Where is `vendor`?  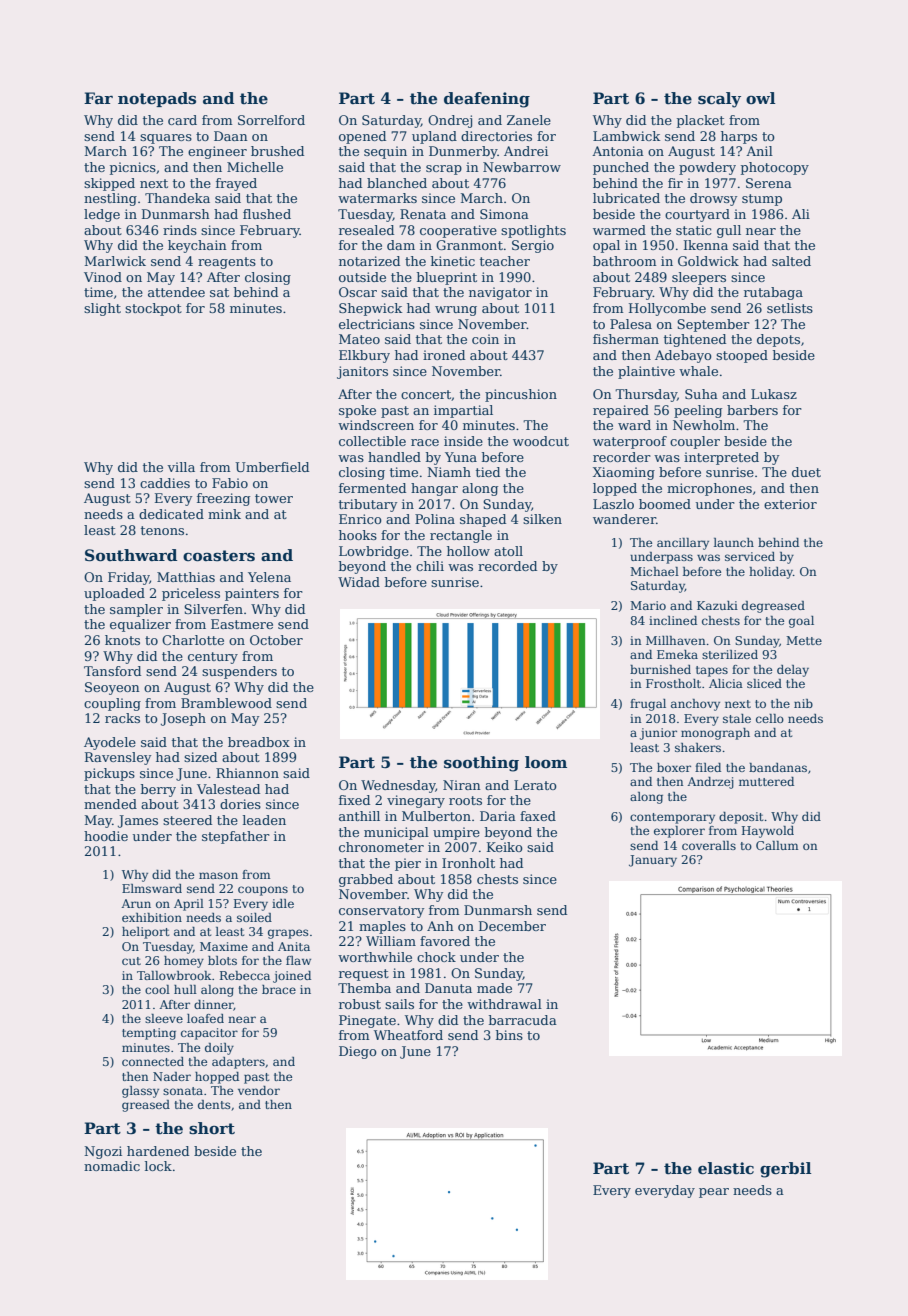
vendor is located at coordinates (259, 1090).
